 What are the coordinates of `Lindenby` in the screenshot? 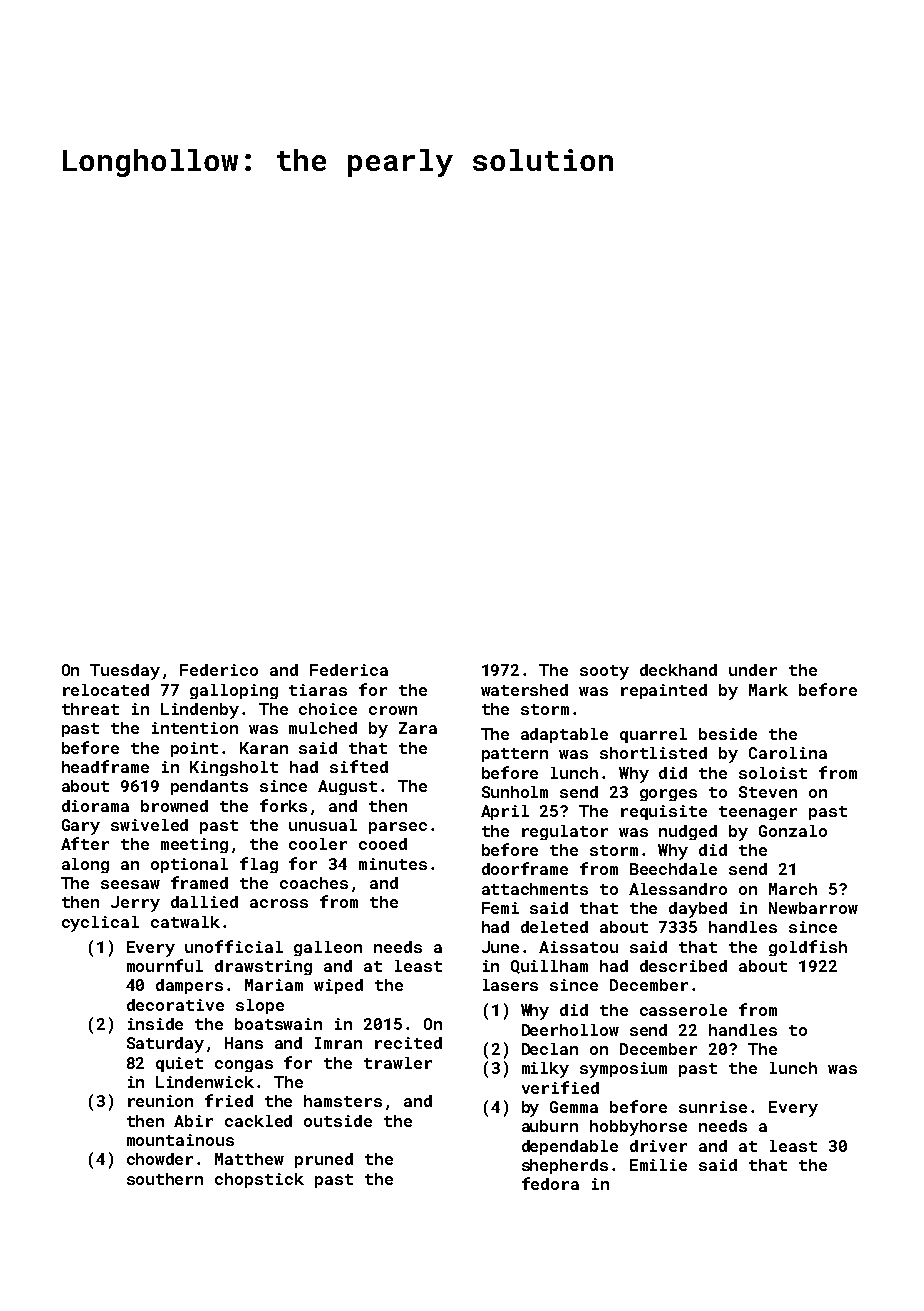 It's located at (200, 711).
